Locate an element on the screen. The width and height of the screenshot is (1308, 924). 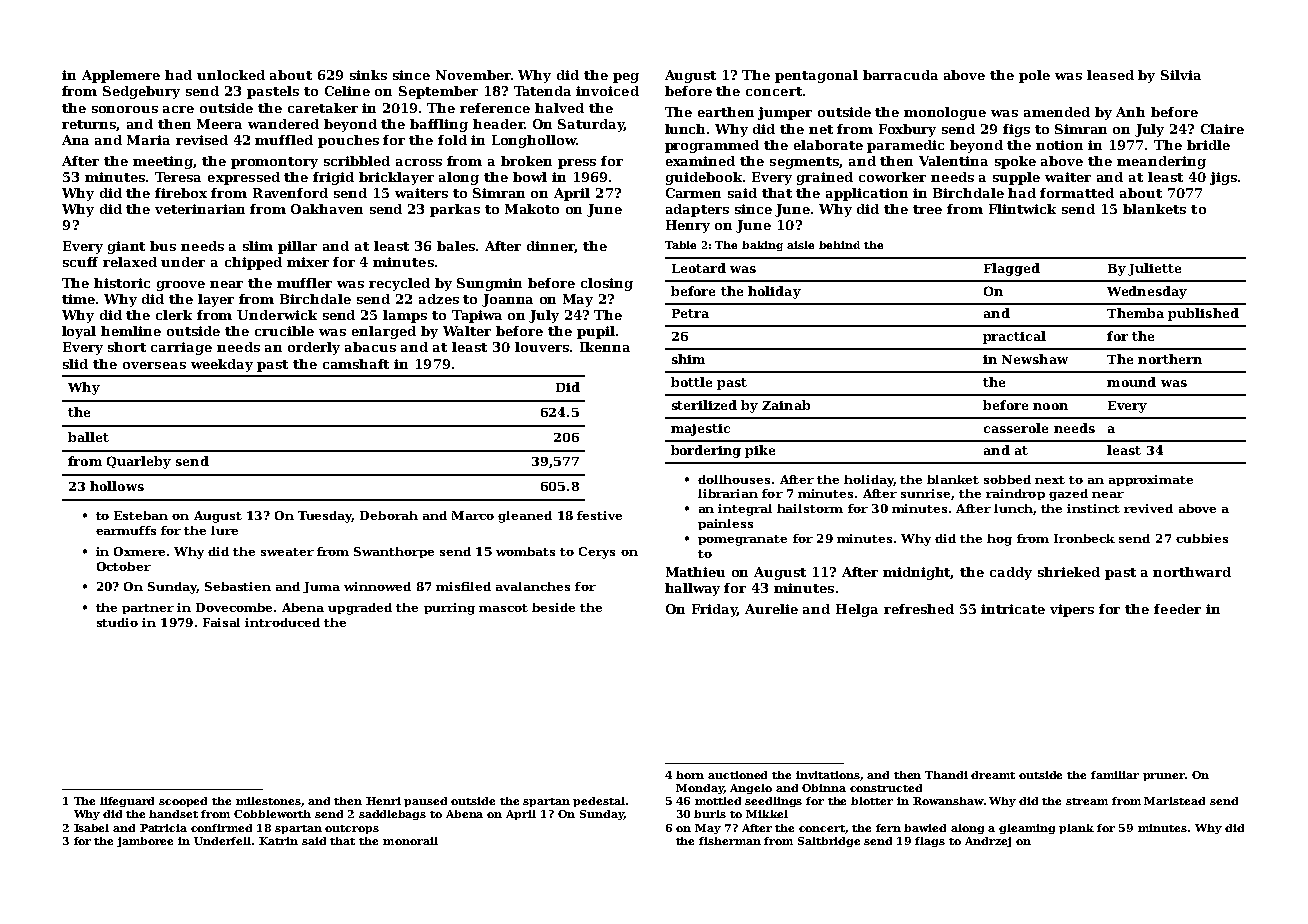
leased is located at coordinates (1110, 75).
